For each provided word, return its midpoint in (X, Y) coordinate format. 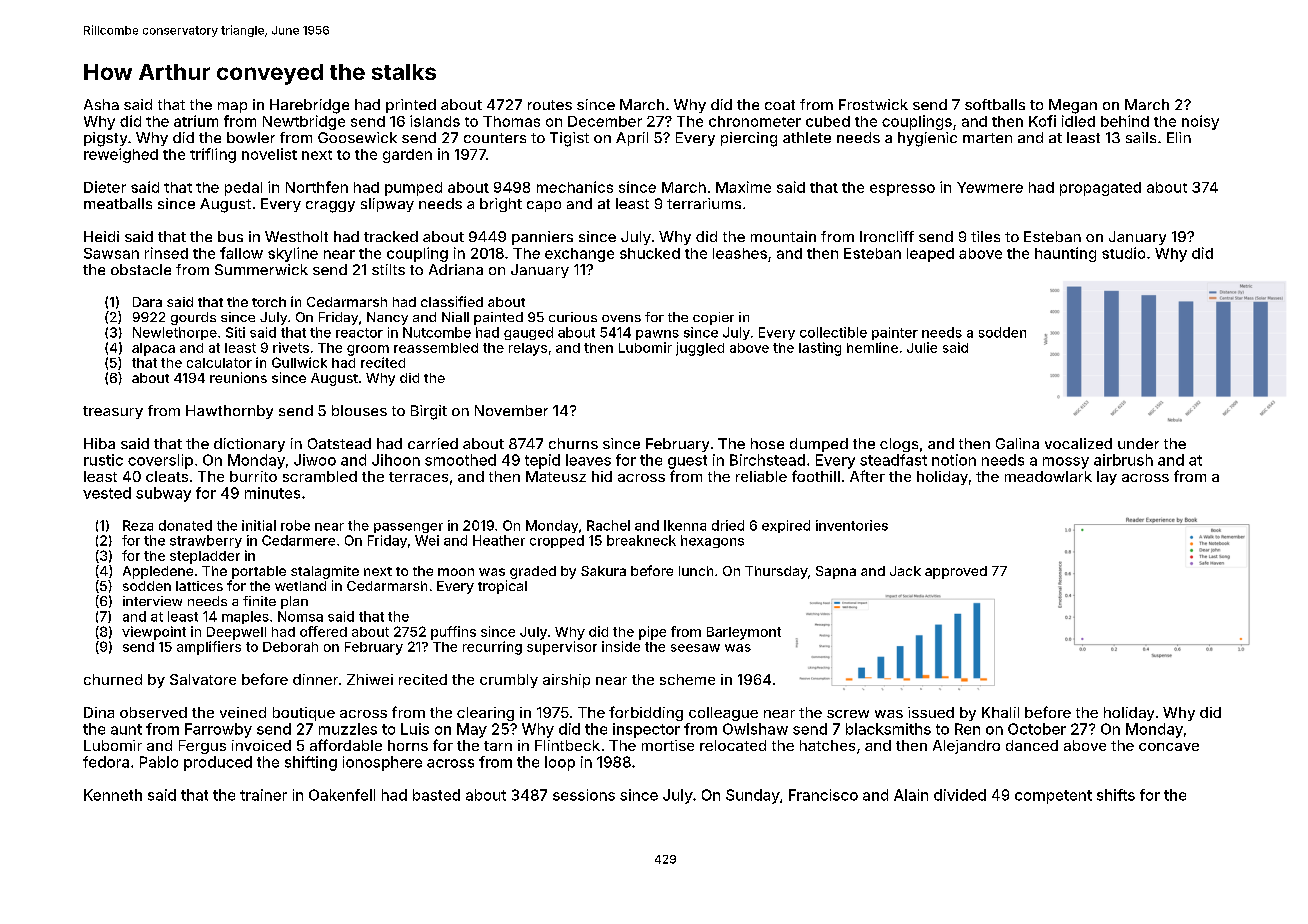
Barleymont (744, 633)
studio (1123, 253)
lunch (696, 571)
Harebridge (309, 106)
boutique (304, 714)
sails (1141, 137)
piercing (749, 139)
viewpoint (154, 633)
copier (713, 318)
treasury (113, 412)
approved (956, 572)
